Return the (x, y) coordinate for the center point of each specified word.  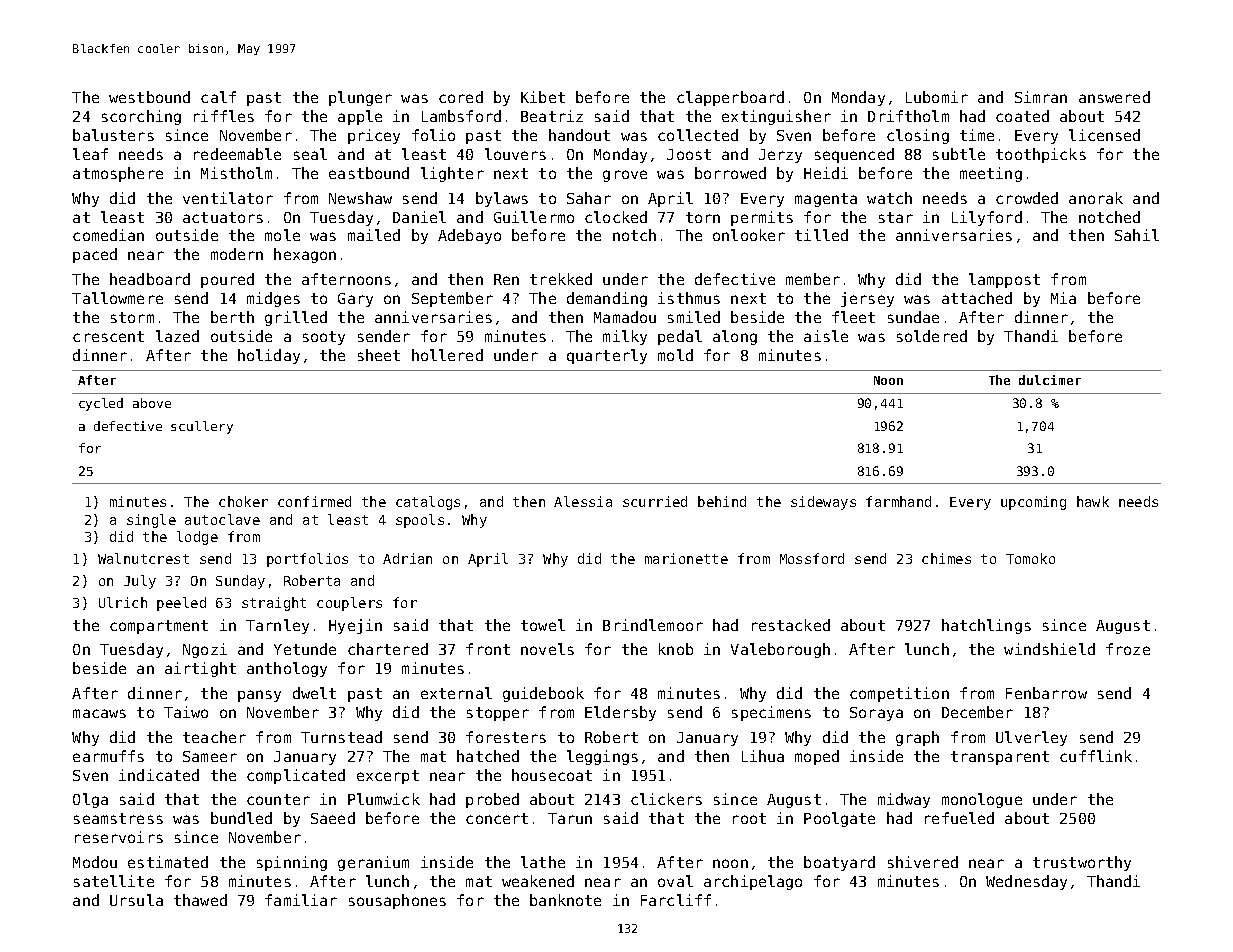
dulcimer (1050, 380)
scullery (202, 427)
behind (722, 501)
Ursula (136, 900)
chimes (946, 558)
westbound (149, 97)
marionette (686, 558)
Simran (1041, 97)
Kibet (543, 97)
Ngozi (205, 650)
